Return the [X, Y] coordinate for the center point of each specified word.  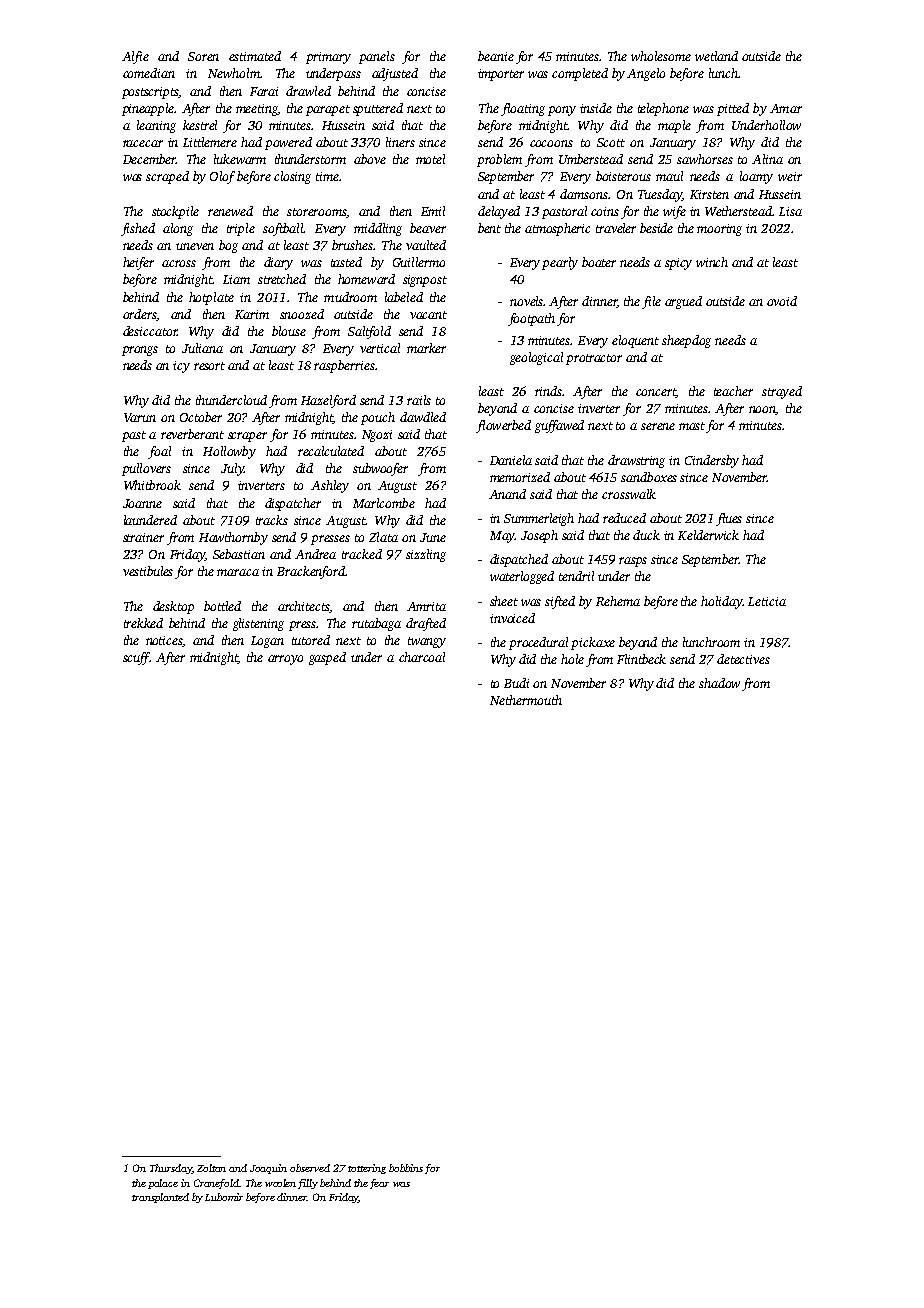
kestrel [200, 125]
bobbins [406, 1168]
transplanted [160, 1198]
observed [310, 1168]
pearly [560, 263]
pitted [733, 109]
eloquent [635, 341]
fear [379, 1184]
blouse [289, 331]
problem [499, 160]
